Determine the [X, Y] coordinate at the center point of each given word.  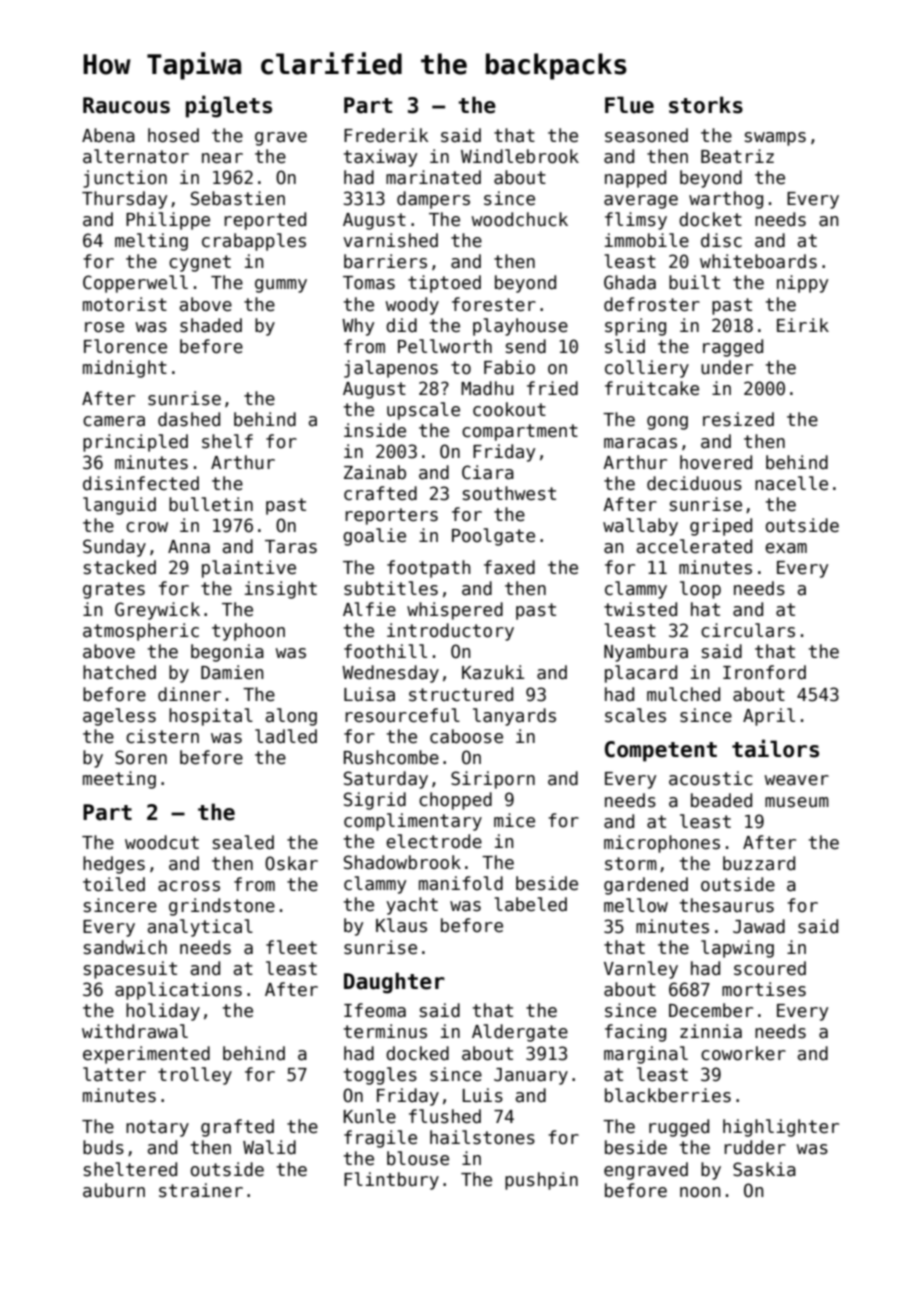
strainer [201, 1190]
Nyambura [646, 653]
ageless [119, 717]
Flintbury [391, 1181]
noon [700, 1192]
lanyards [514, 717]
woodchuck [520, 219]
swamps [775, 139]
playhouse [520, 327]
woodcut [162, 842]
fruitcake [652, 388]
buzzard [759, 863]
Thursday [124, 200]
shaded [211, 325]
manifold [461, 883]
